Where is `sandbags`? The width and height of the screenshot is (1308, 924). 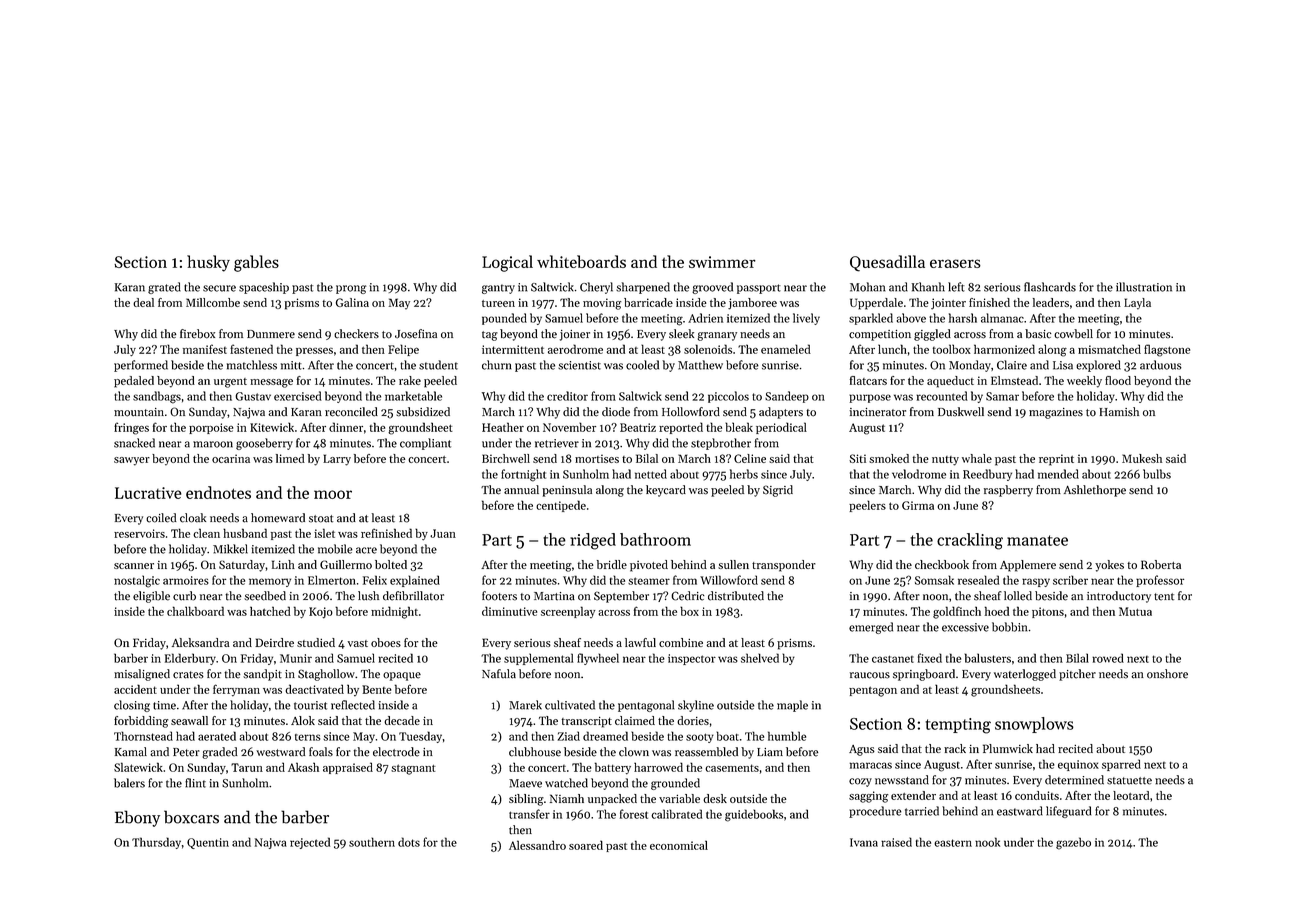
sandbags is located at coordinates (157, 397).
